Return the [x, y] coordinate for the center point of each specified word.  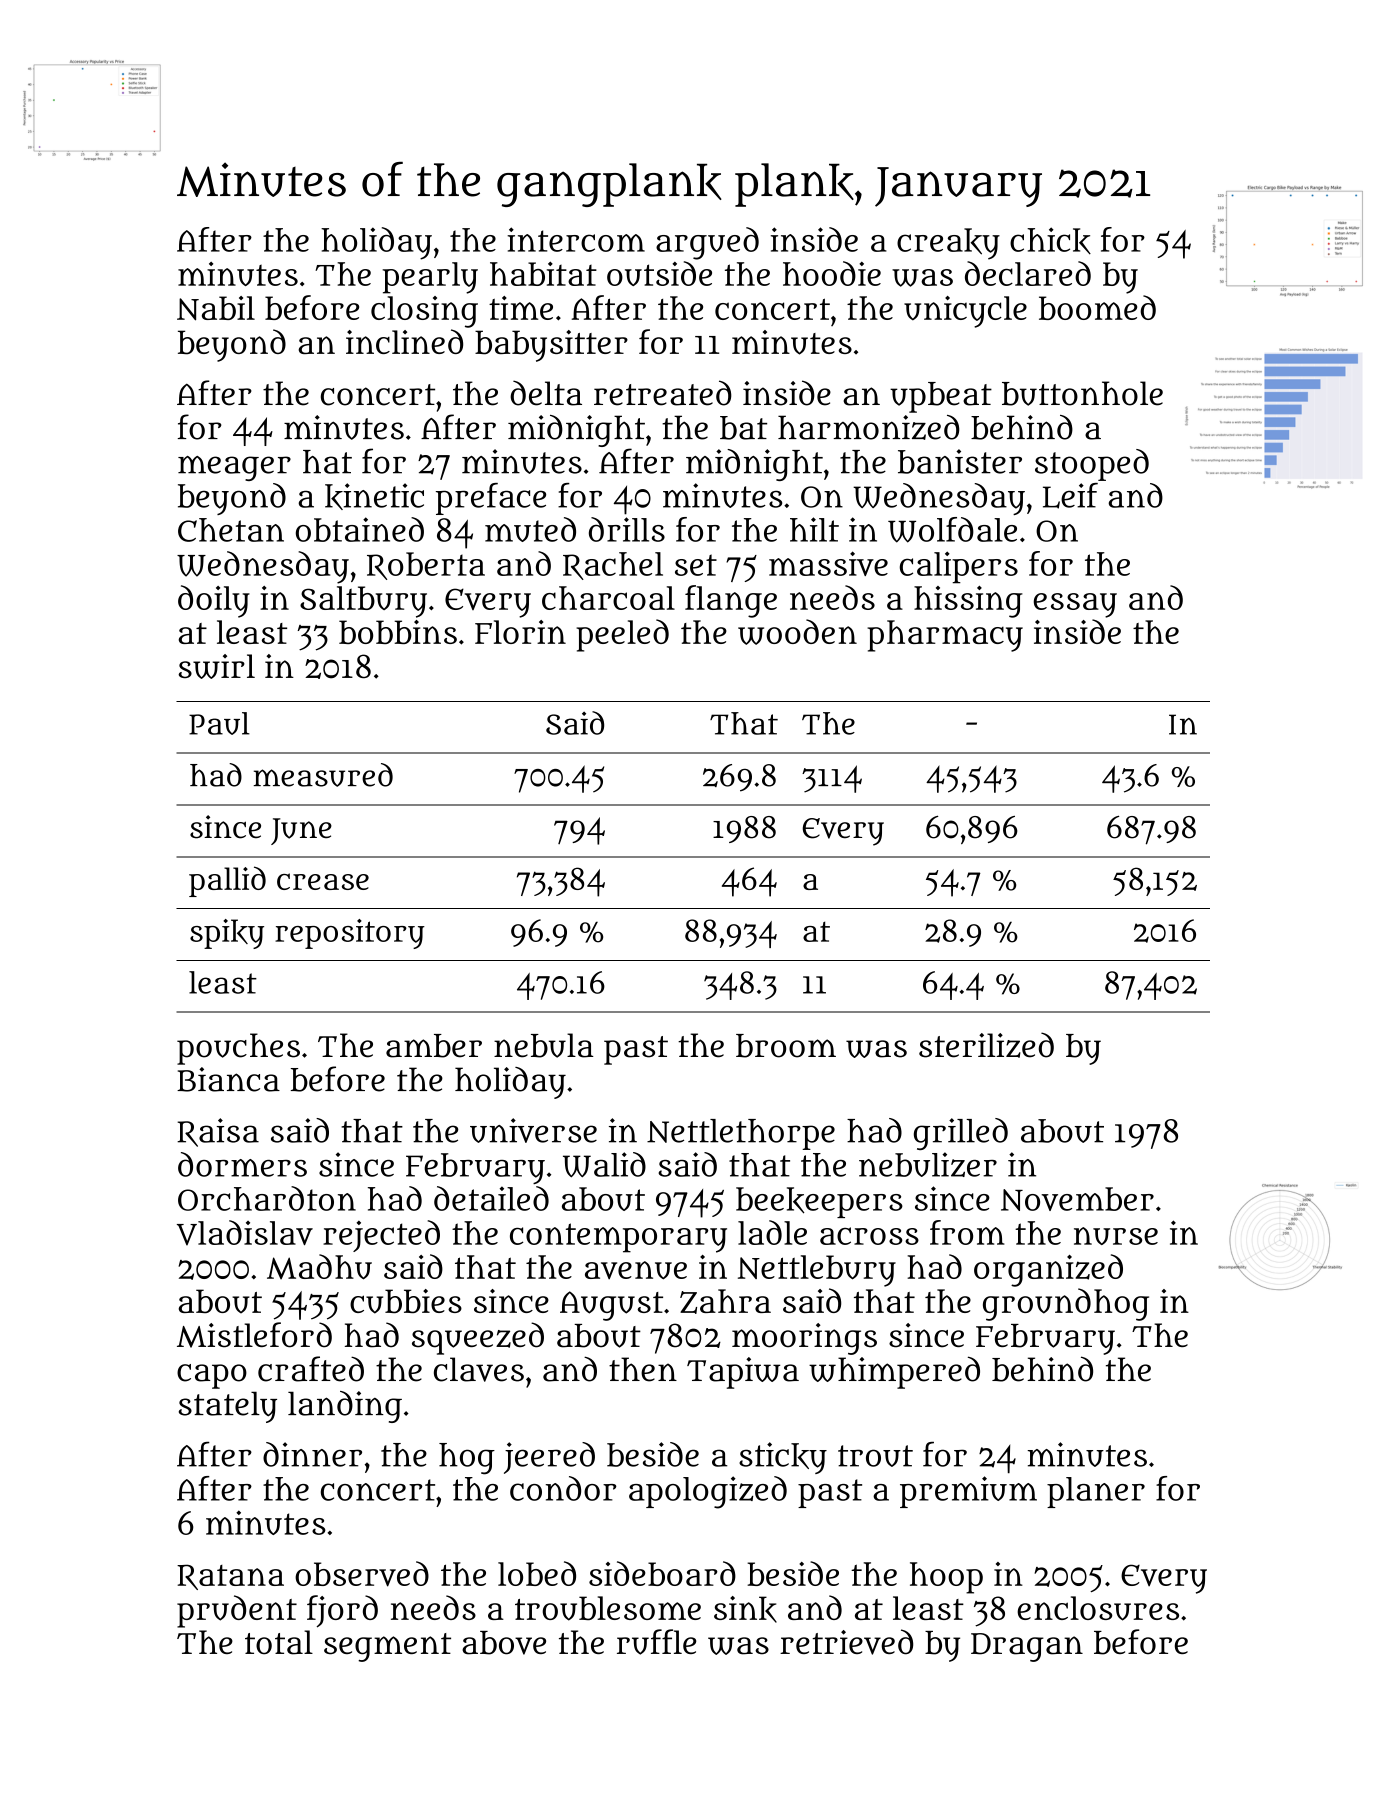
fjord [342, 1611]
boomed [1097, 307]
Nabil [216, 308]
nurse [1116, 1236]
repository [350, 934]
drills [627, 529]
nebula [544, 1045]
